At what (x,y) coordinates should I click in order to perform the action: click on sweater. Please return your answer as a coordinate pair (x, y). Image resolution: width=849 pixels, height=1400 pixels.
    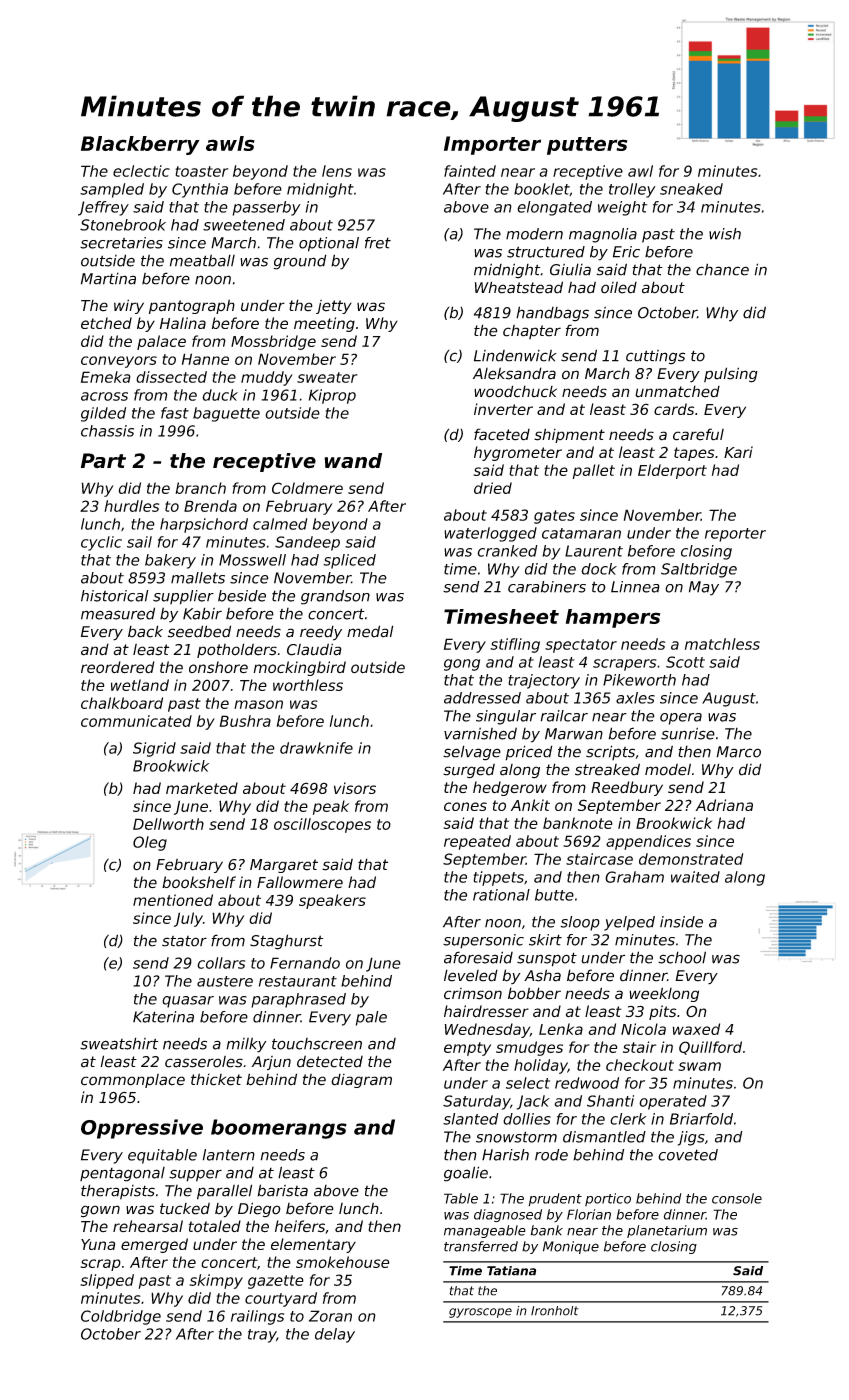
    Looking at the image, I should click on (327, 377).
